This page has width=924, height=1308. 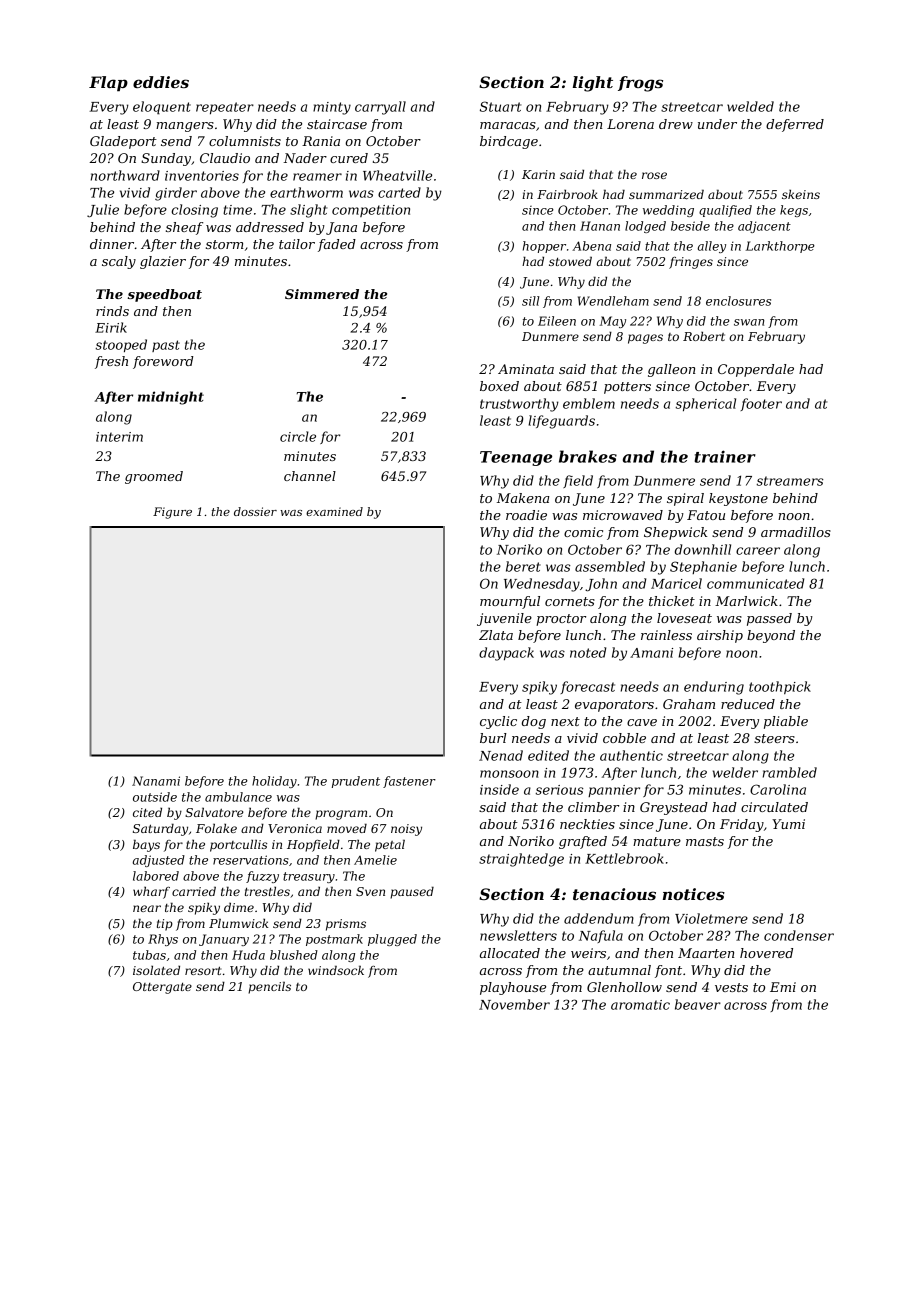 What do you see at coordinates (509, 774) in the page?
I see `monsoon` at bounding box center [509, 774].
